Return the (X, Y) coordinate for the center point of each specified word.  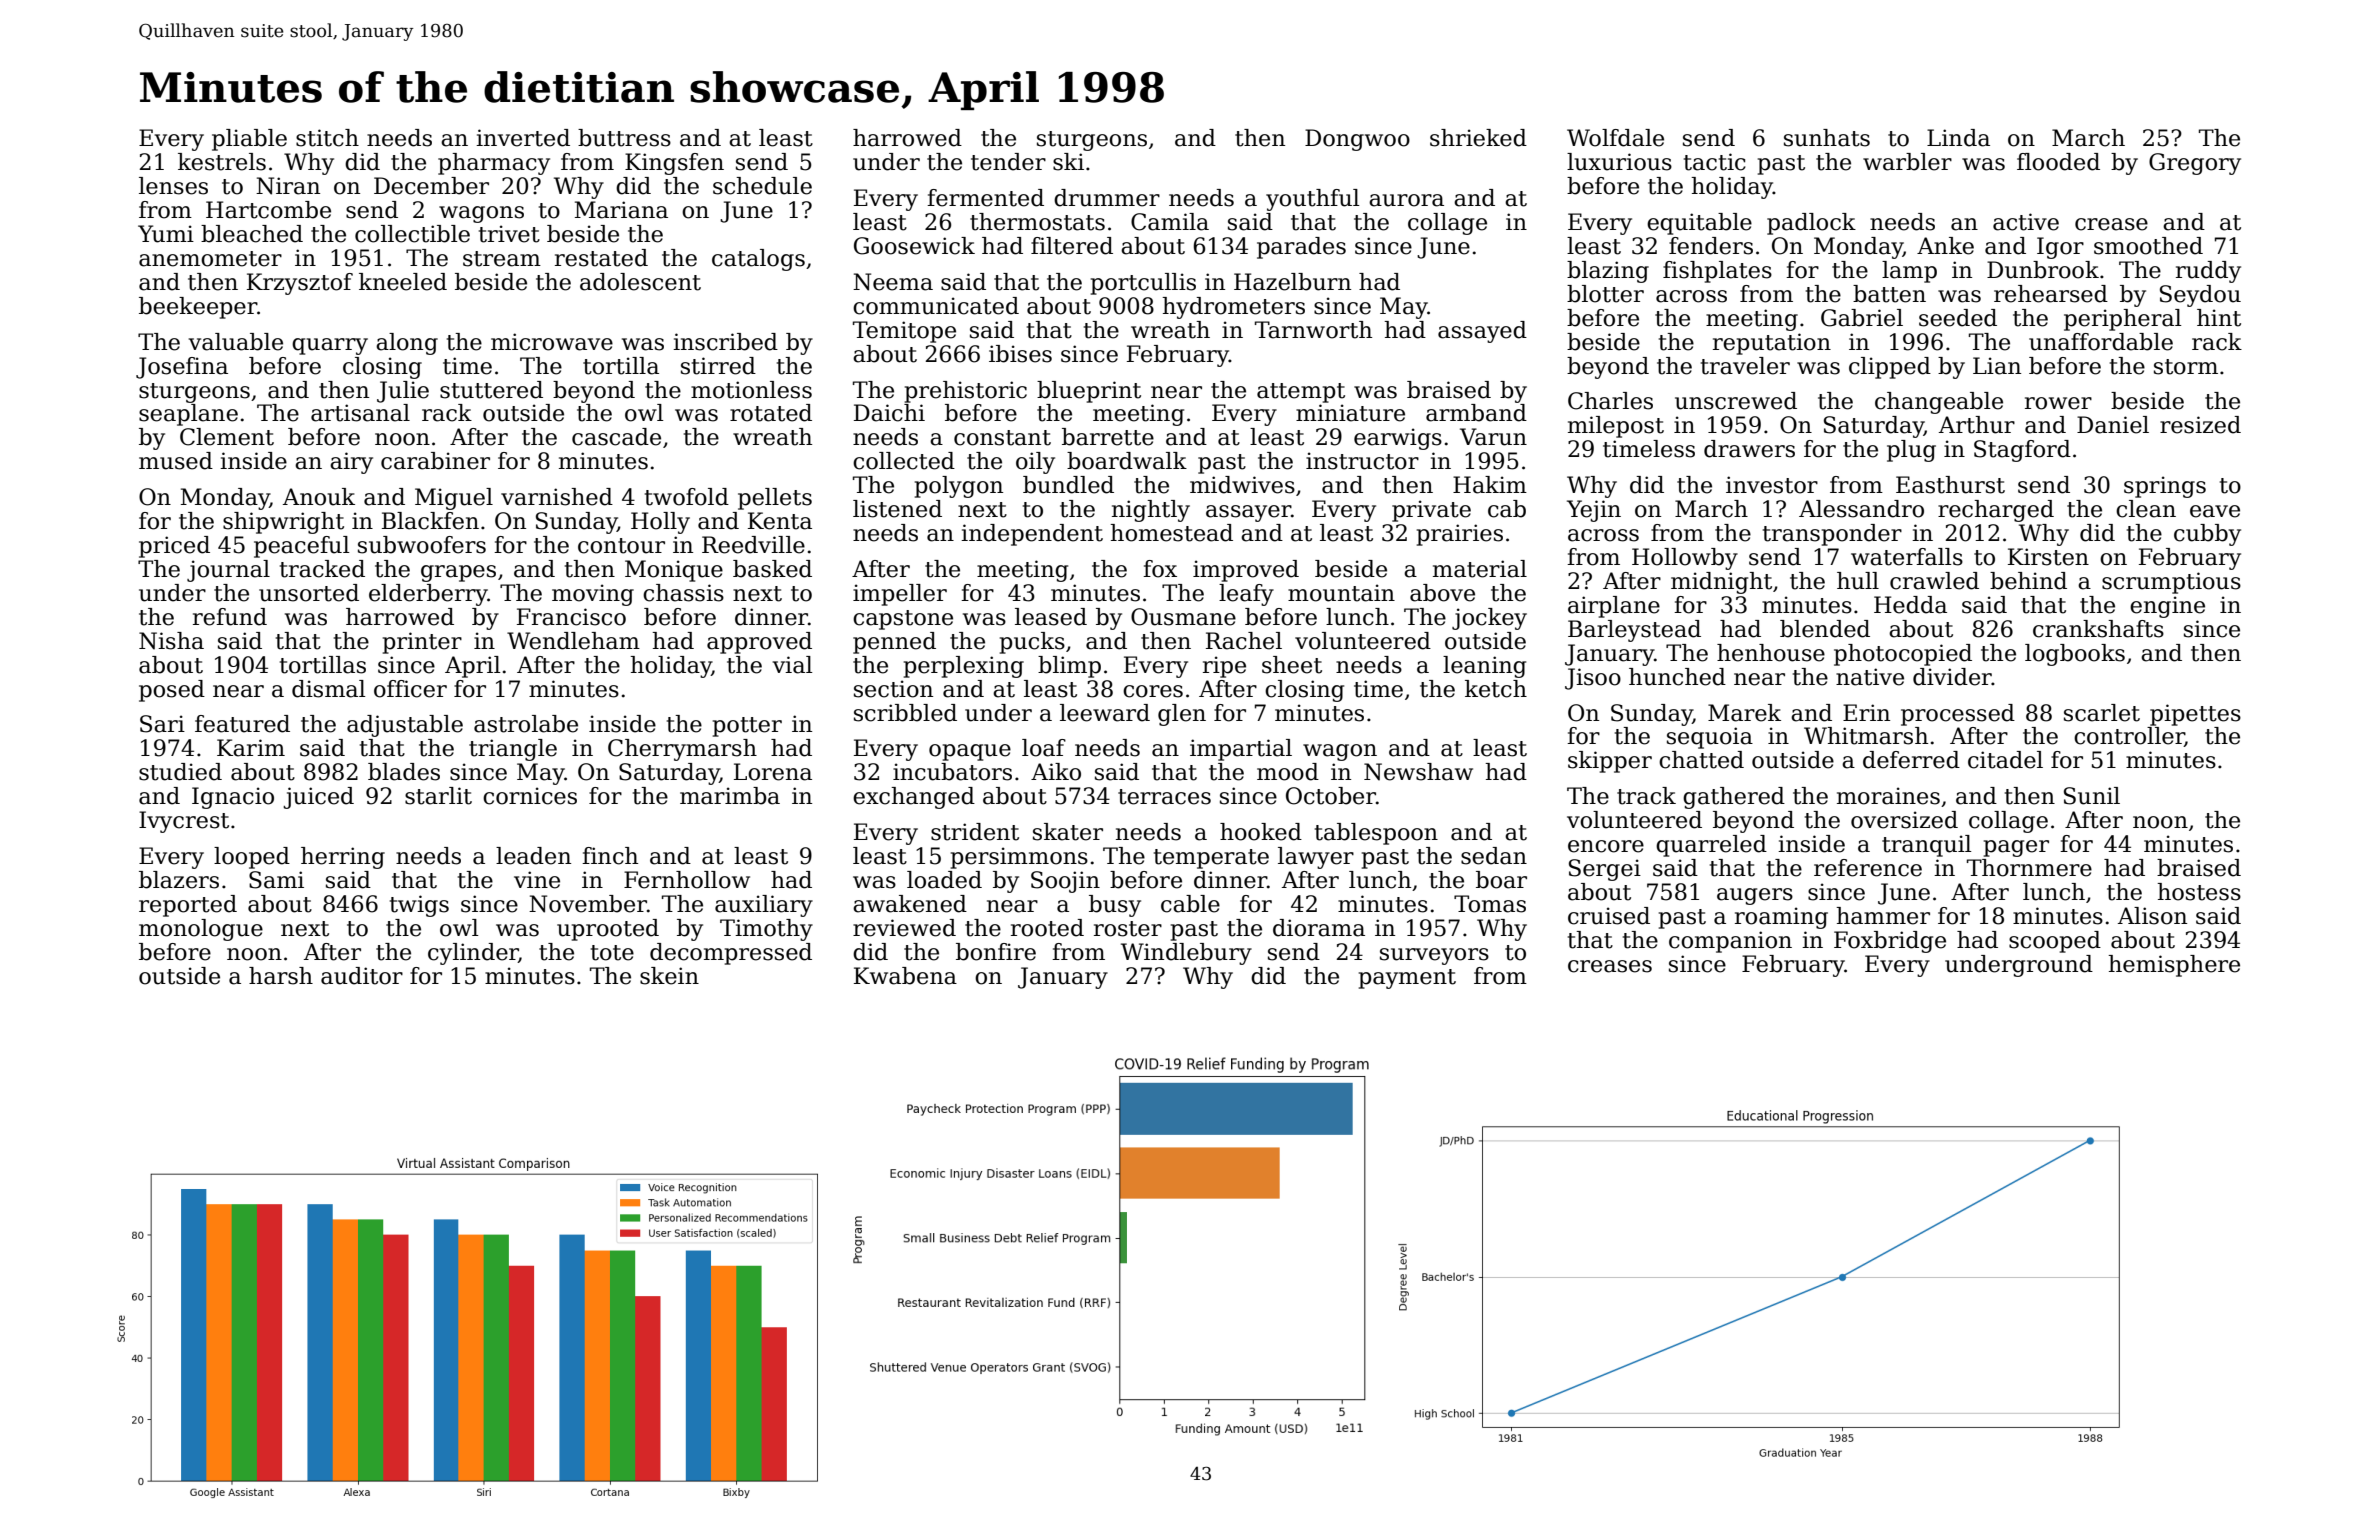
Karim (251, 748)
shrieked (1478, 138)
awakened (910, 904)
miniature (1350, 413)
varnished (557, 497)
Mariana (621, 210)
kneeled (403, 282)
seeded (1958, 318)
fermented (985, 198)
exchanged (914, 798)
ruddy (2208, 272)
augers (1755, 896)
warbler (1907, 162)
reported (188, 906)
